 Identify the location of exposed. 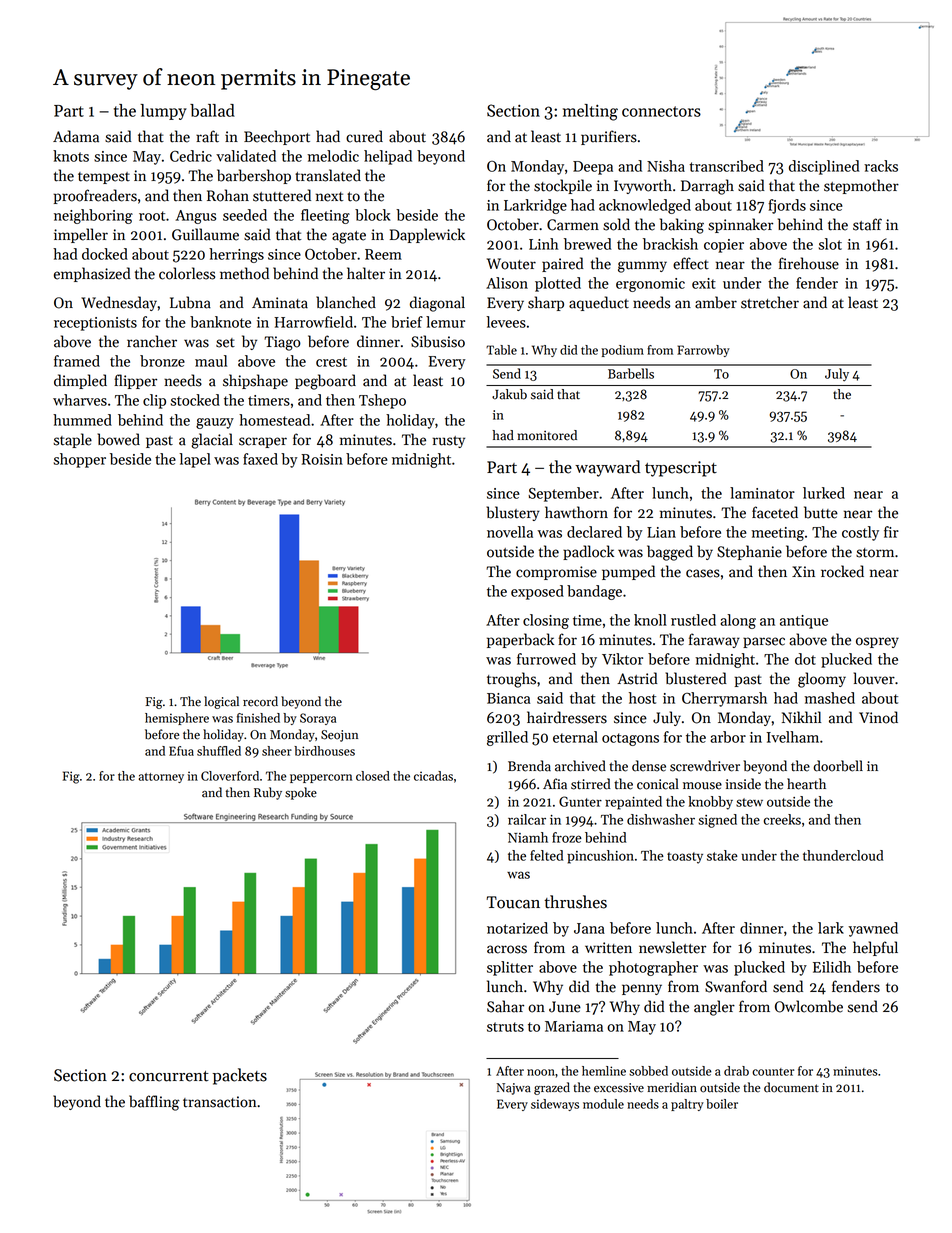
(537, 592).
